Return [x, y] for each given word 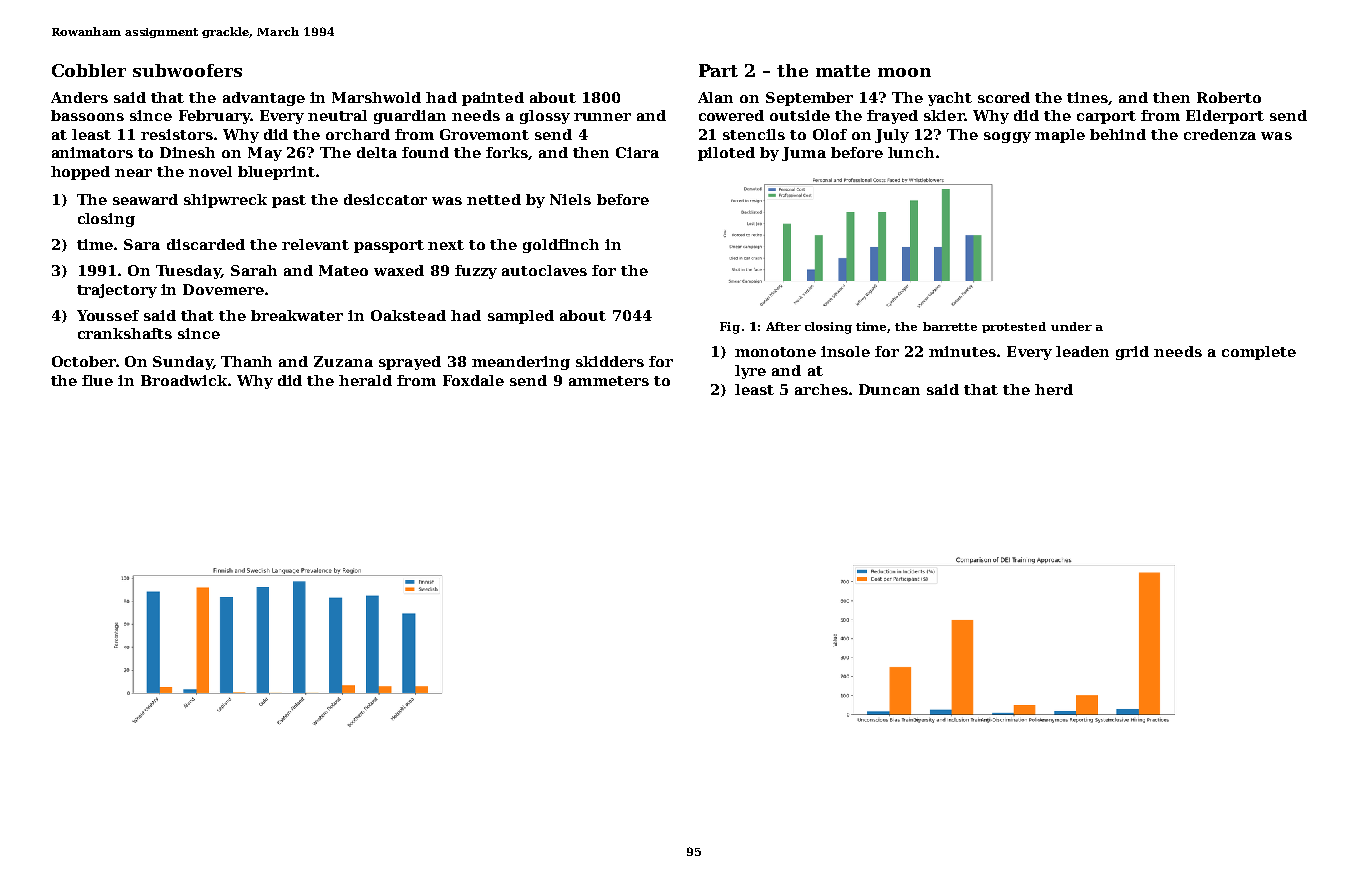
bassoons [87, 115]
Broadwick [184, 380]
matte [843, 71]
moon [904, 72]
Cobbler [89, 70]
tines [1087, 97]
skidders [610, 361]
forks [507, 152]
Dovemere [223, 289]
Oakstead [408, 315]
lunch [911, 152]
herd [1054, 389]
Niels [570, 199]
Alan [715, 97]
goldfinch [561, 246]
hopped [80, 173]
